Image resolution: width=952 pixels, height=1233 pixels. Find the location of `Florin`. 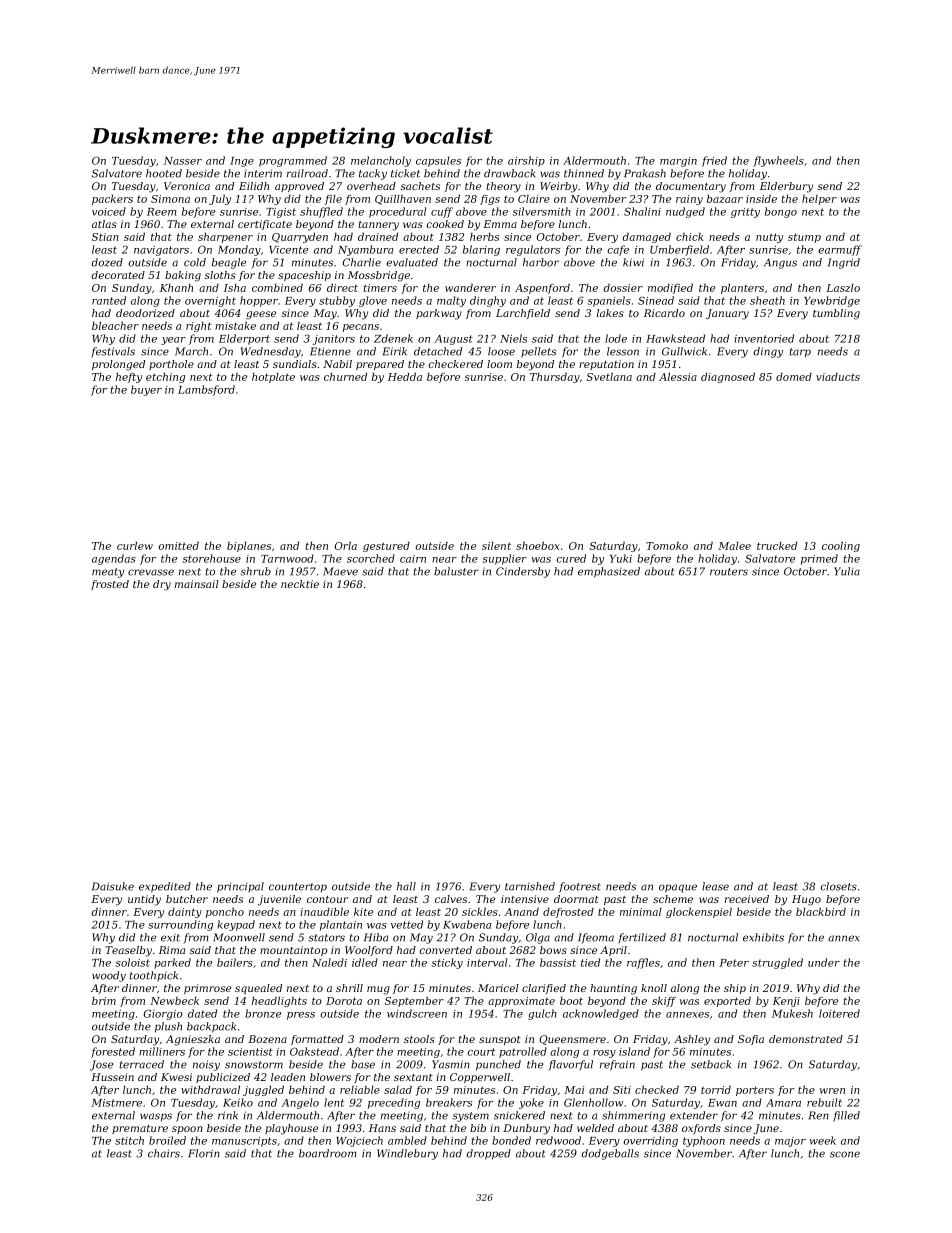

Florin is located at coordinates (204, 1153).
